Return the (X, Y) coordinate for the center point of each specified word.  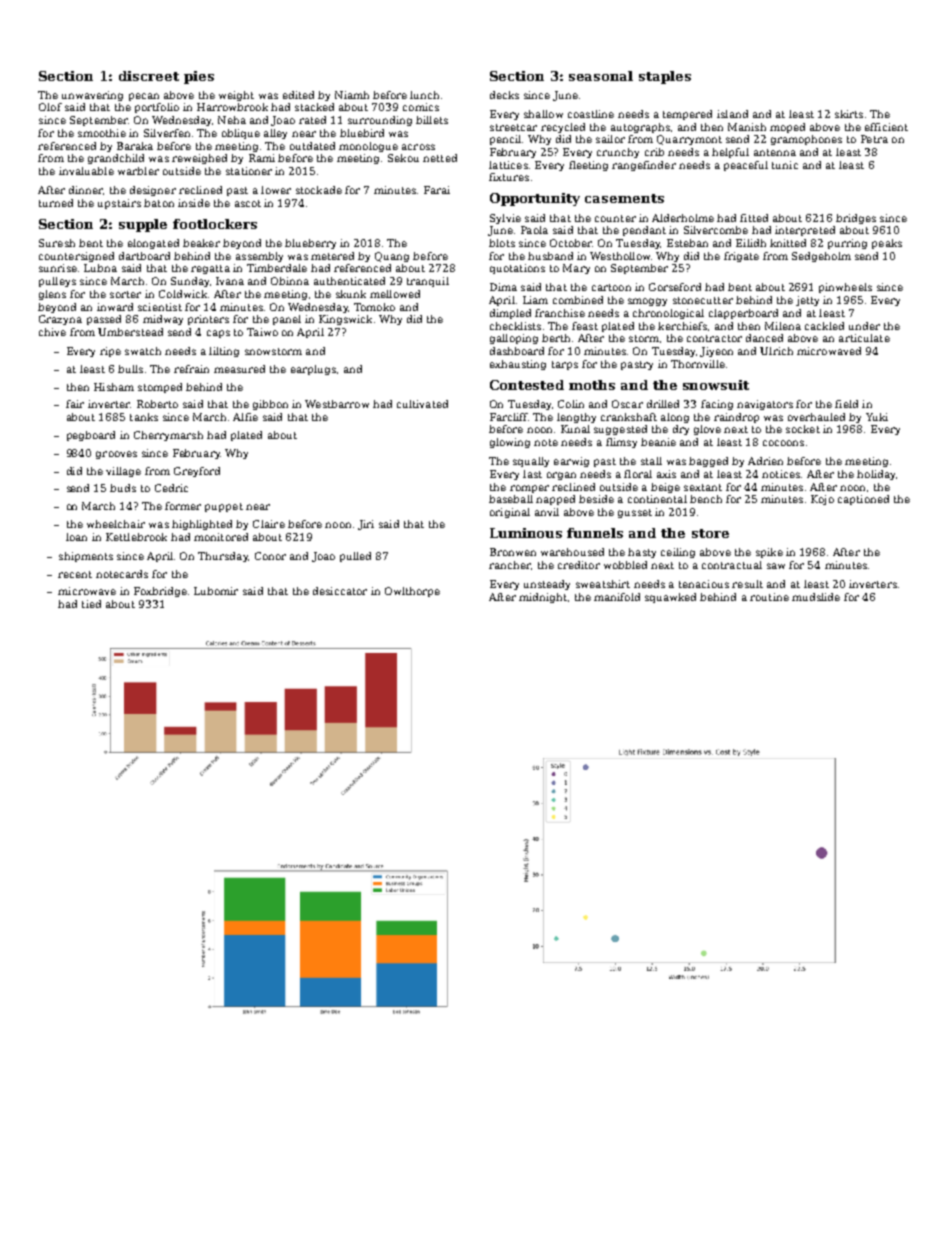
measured (239, 369)
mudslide (816, 597)
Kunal (575, 429)
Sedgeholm (821, 257)
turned (56, 203)
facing (717, 405)
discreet (149, 76)
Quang (392, 257)
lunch (424, 95)
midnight (543, 598)
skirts (849, 114)
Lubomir (216, 591)
